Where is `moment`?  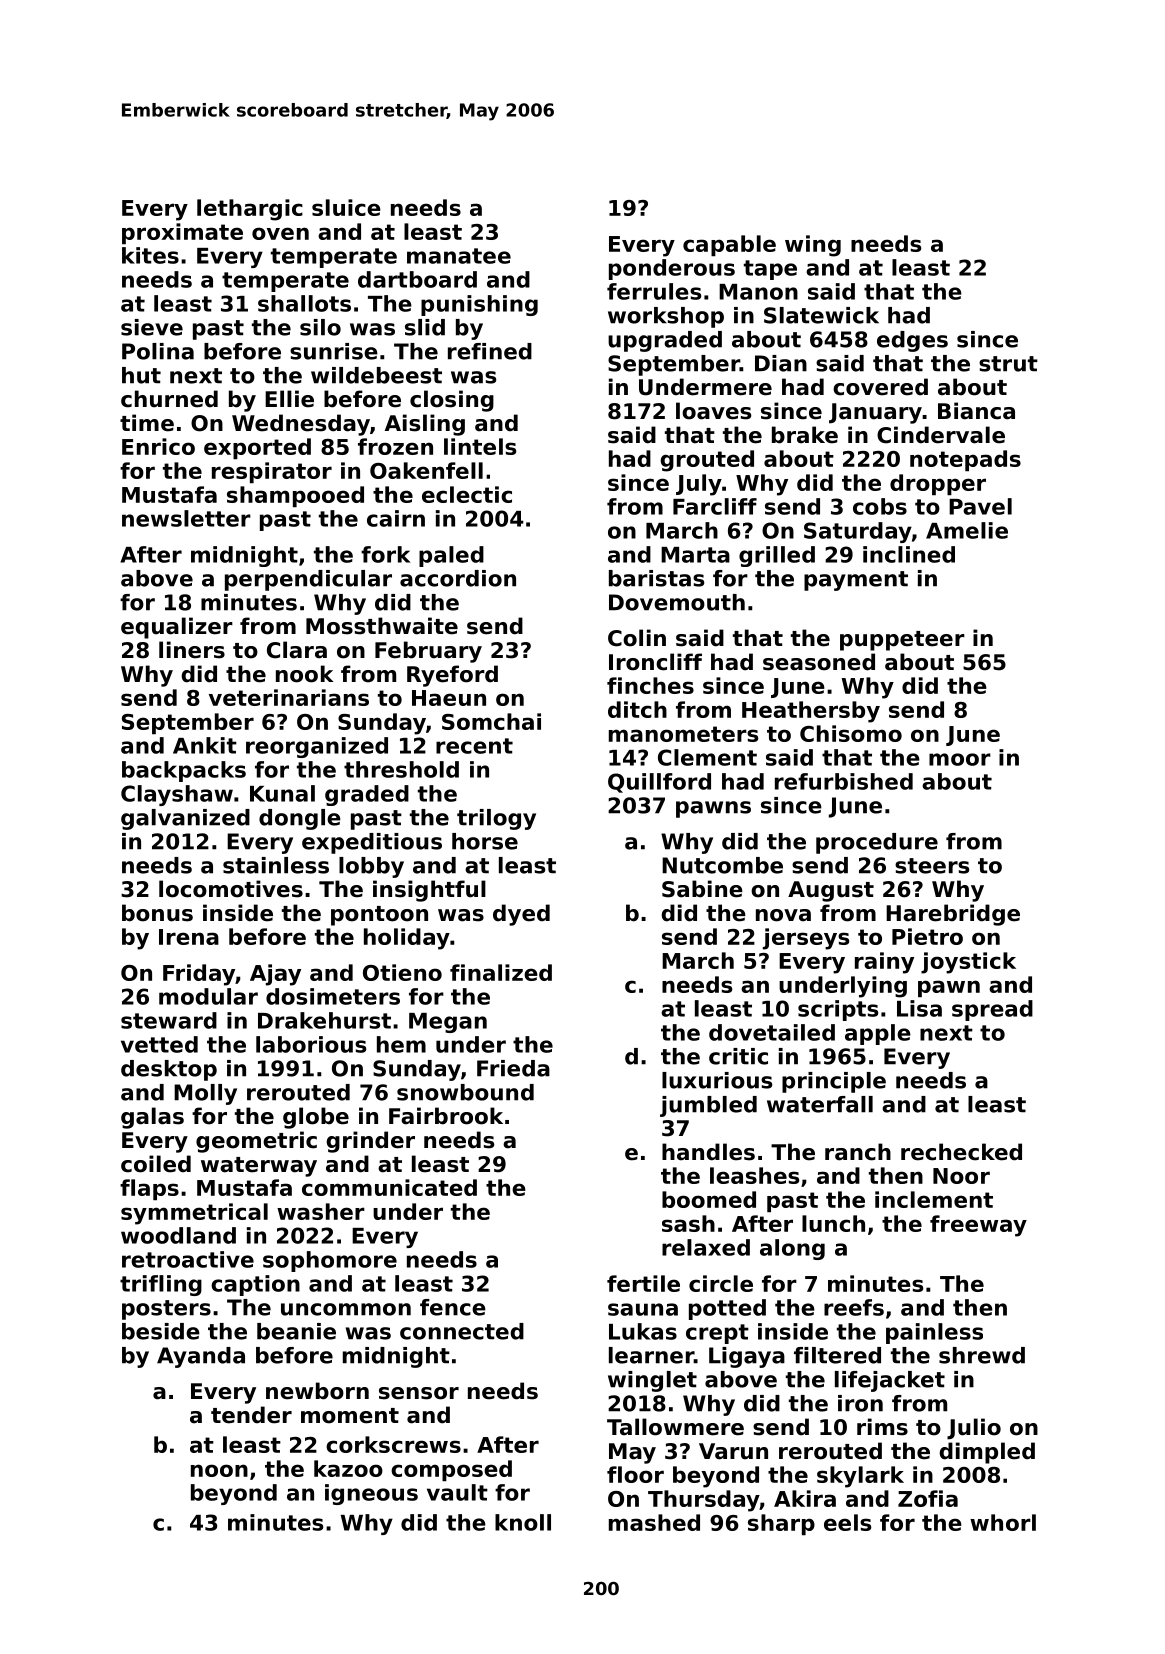 moment is located at coordinates (350, 1416).
